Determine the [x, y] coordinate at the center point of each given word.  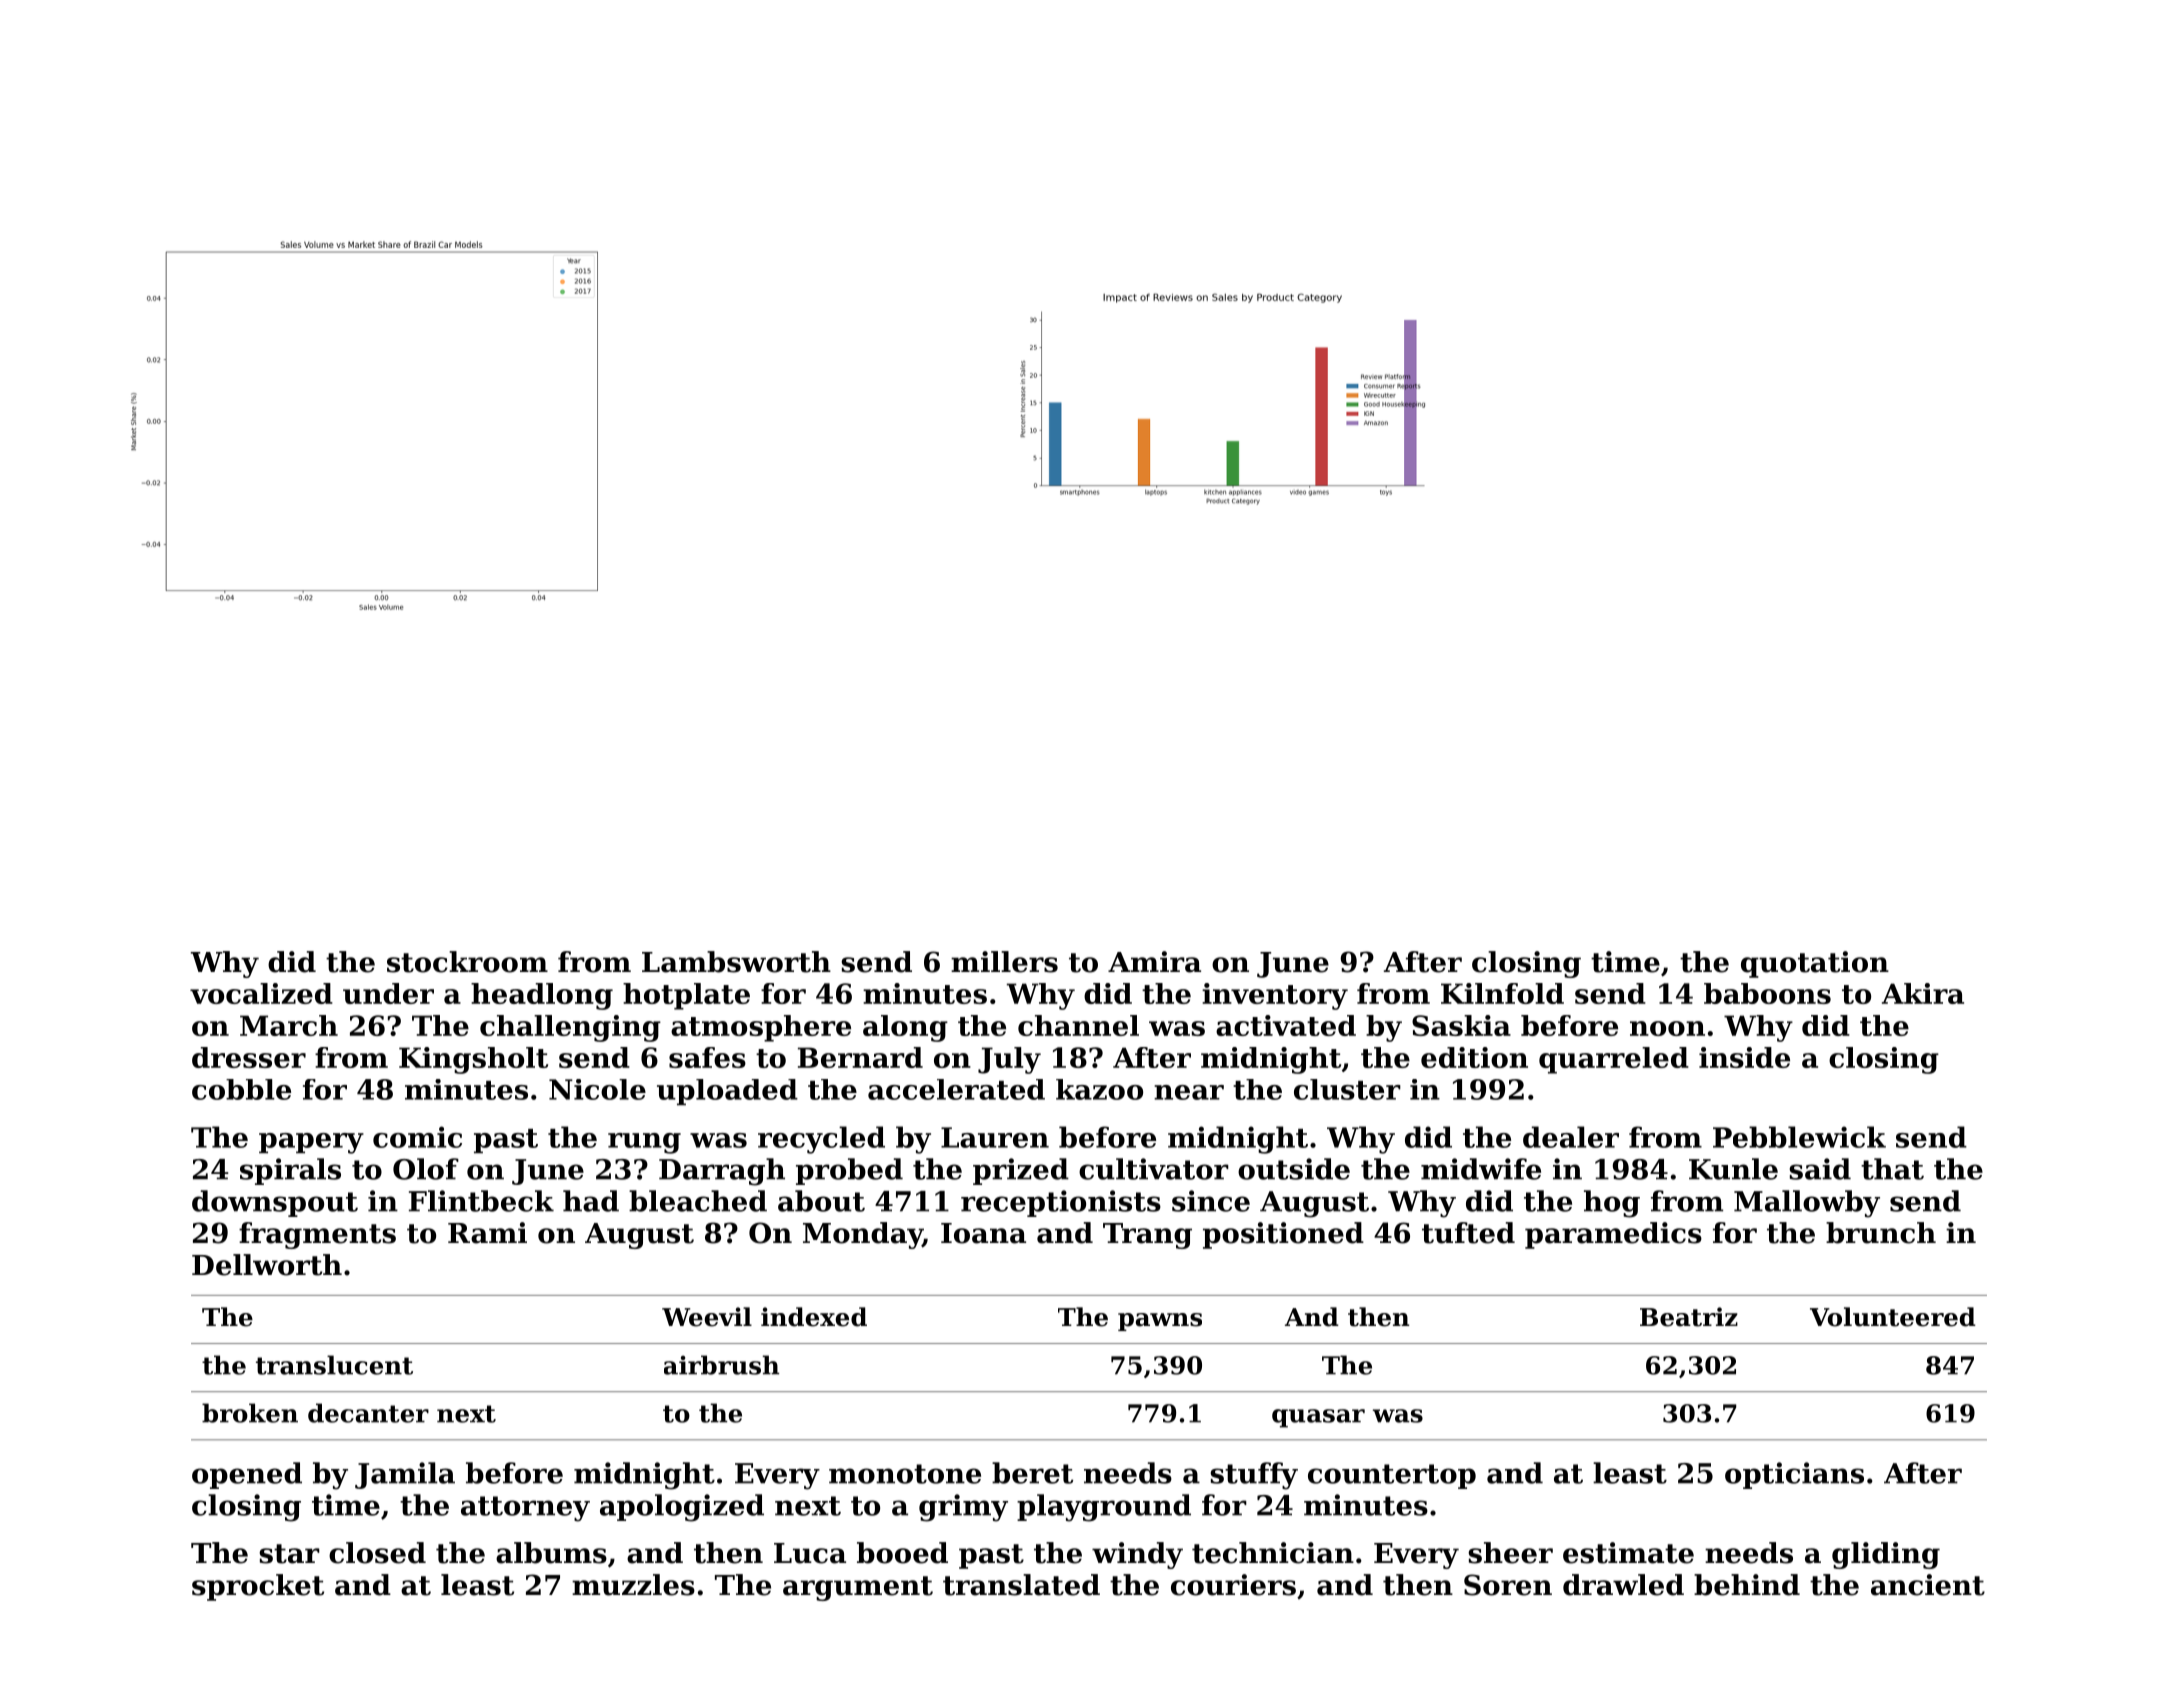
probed [849, 1171]
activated [1286, 1025]
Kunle [1733, 1169]
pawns [1160, 1322]
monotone [905, 1474]
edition [1474, 1057]
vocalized [261, 993]
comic [417, 1137]
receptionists [1061, 1203]
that [1892, 1169]
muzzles [633, 1585]
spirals [290, 1171]
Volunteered [1893, 1317]
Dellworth [267, 1265]
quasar [1318, 1418]
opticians [1794, 1475]
